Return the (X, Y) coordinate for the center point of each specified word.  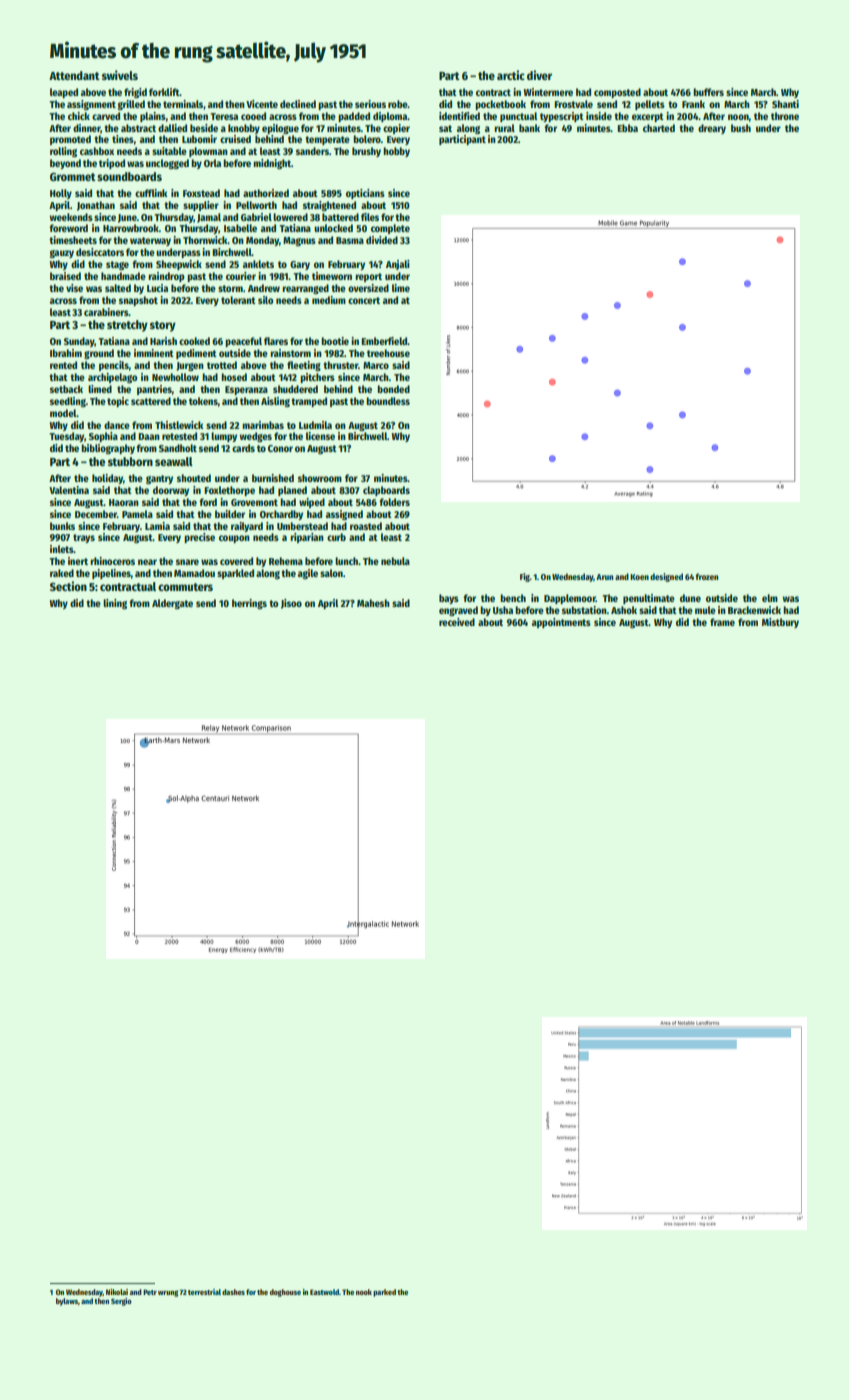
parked (384, 1293)
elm (770, 598)
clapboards (386, 491)
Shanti (785, 104)
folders (394, 502)
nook (364, 1292)
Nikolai (117, 1292)
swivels (120, 75)
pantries (154, 390)
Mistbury (780, 623)
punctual (518, 117)
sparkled (235, 574)
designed (666, 577)
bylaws (67, 1302)
